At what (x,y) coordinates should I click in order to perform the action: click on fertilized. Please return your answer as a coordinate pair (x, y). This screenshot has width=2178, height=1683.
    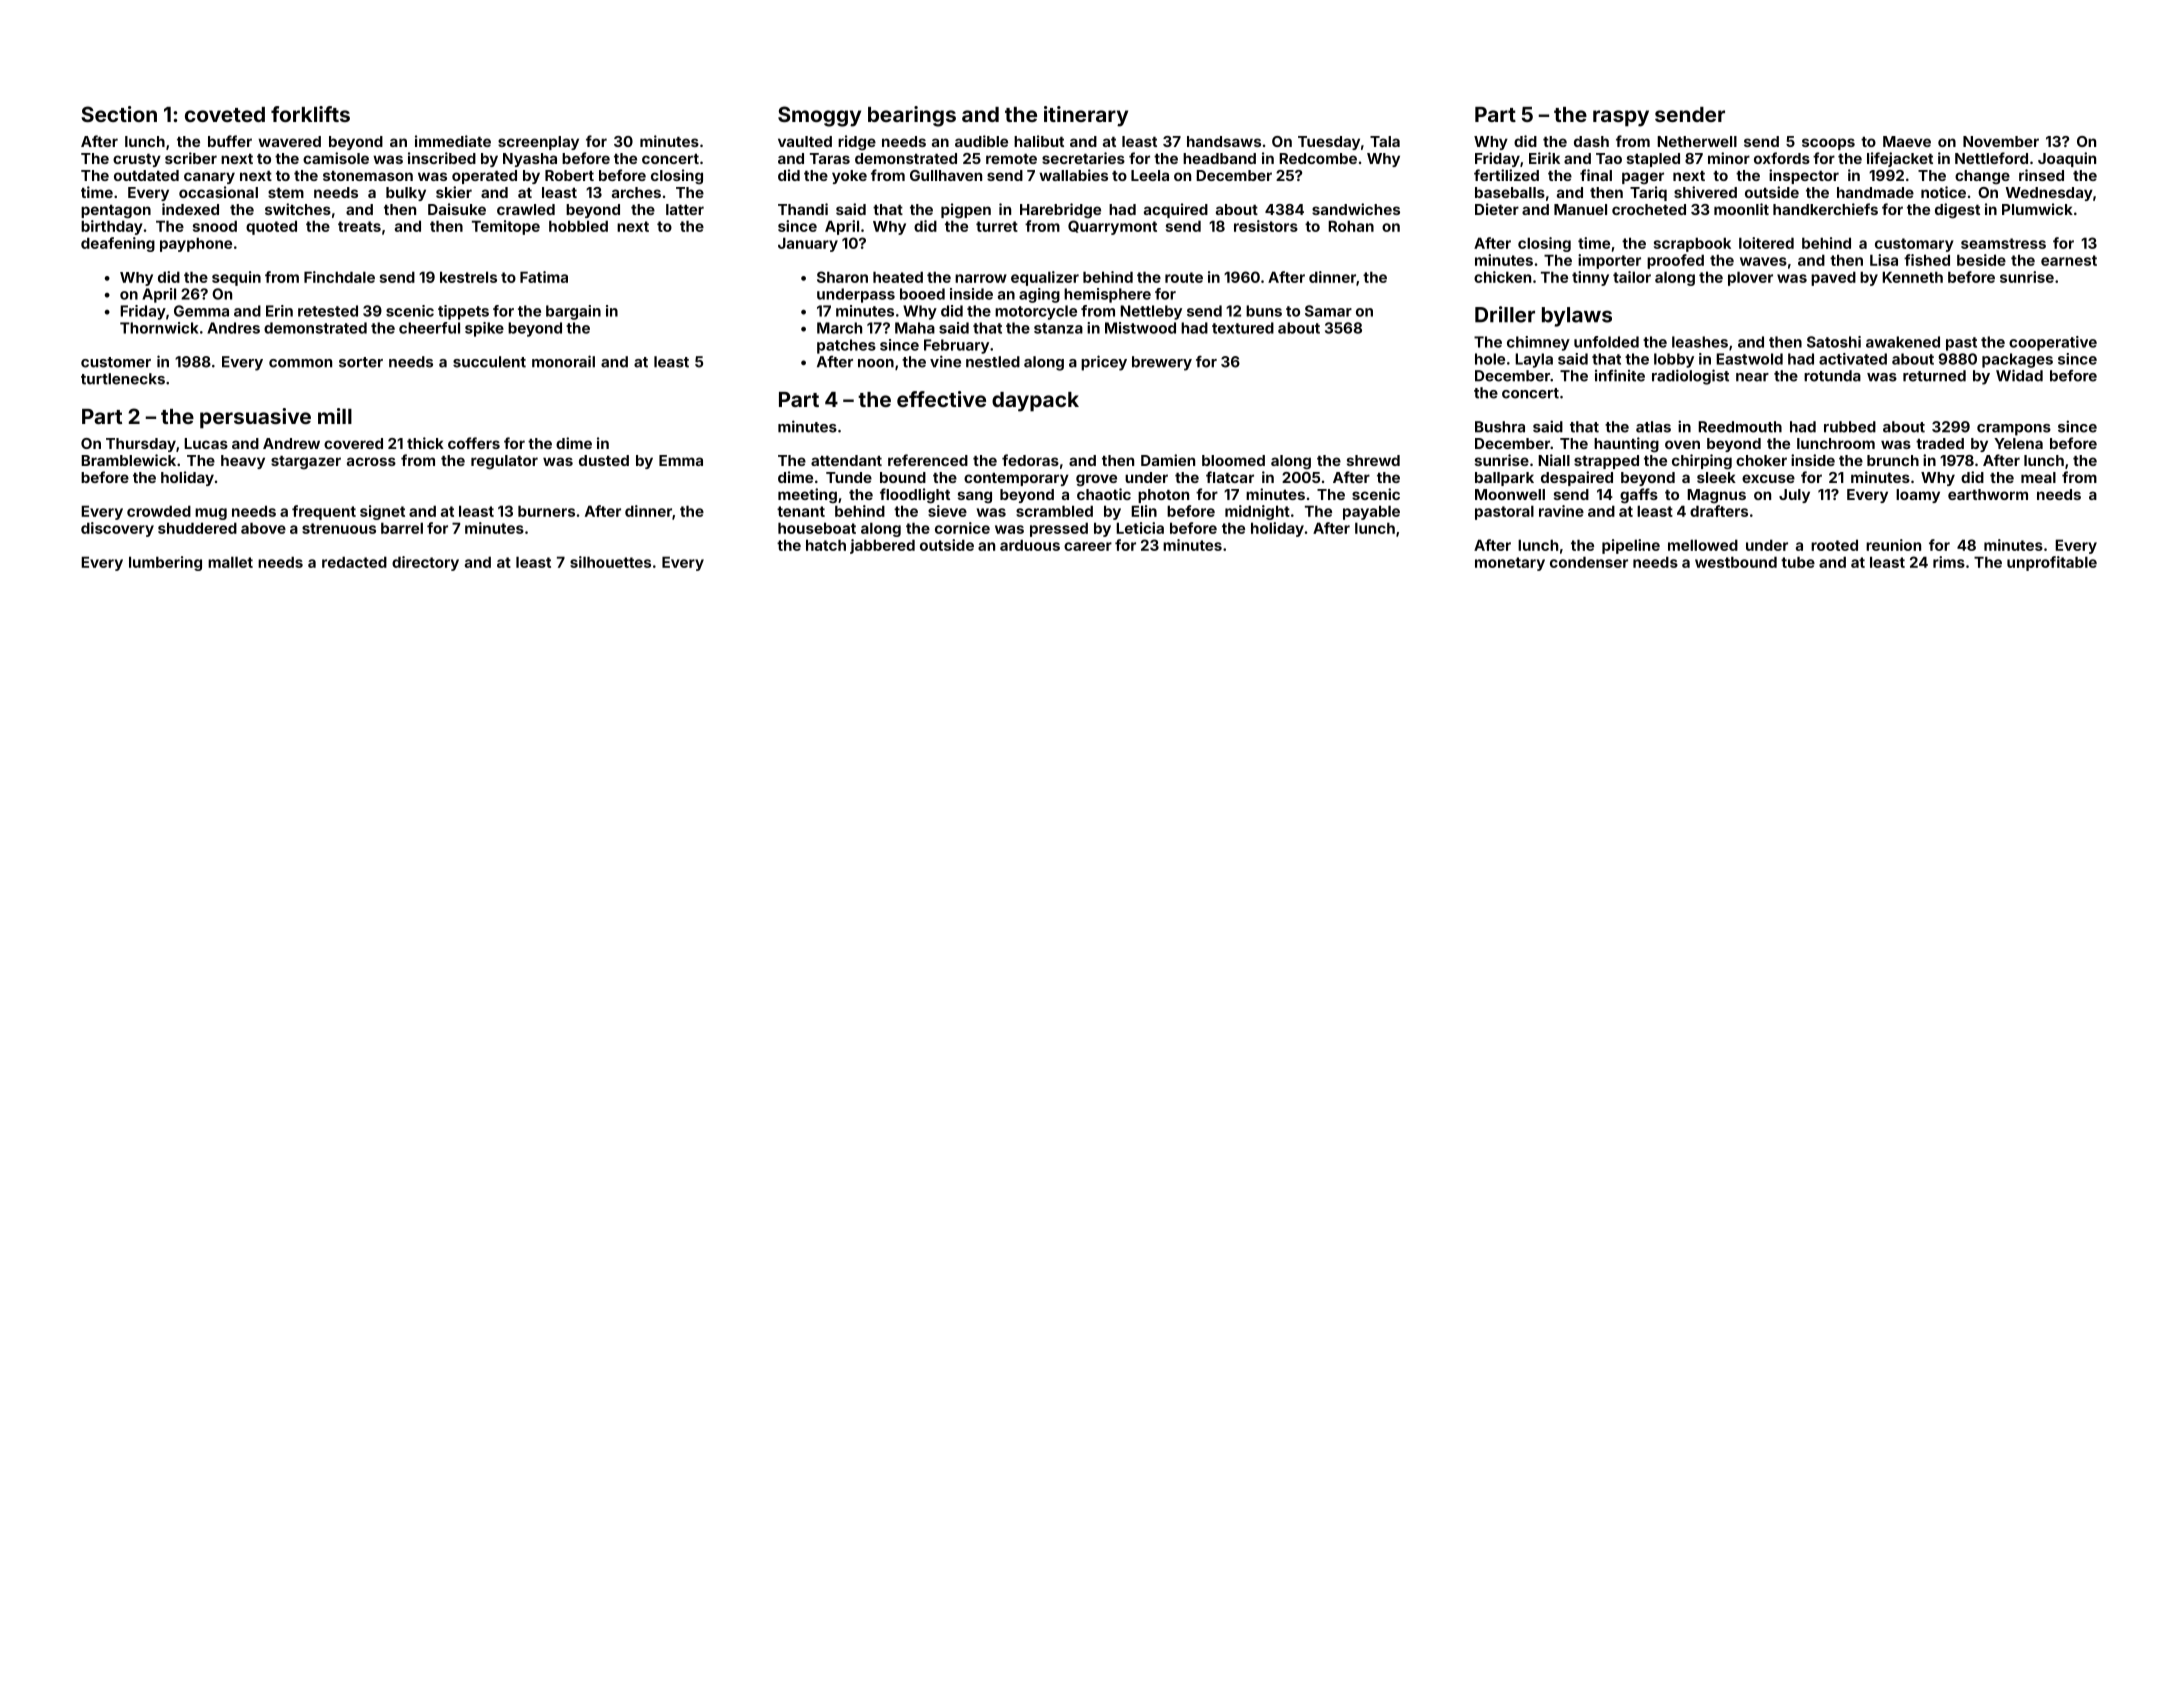
    Looking at the image, I should click on (1506, 175).
